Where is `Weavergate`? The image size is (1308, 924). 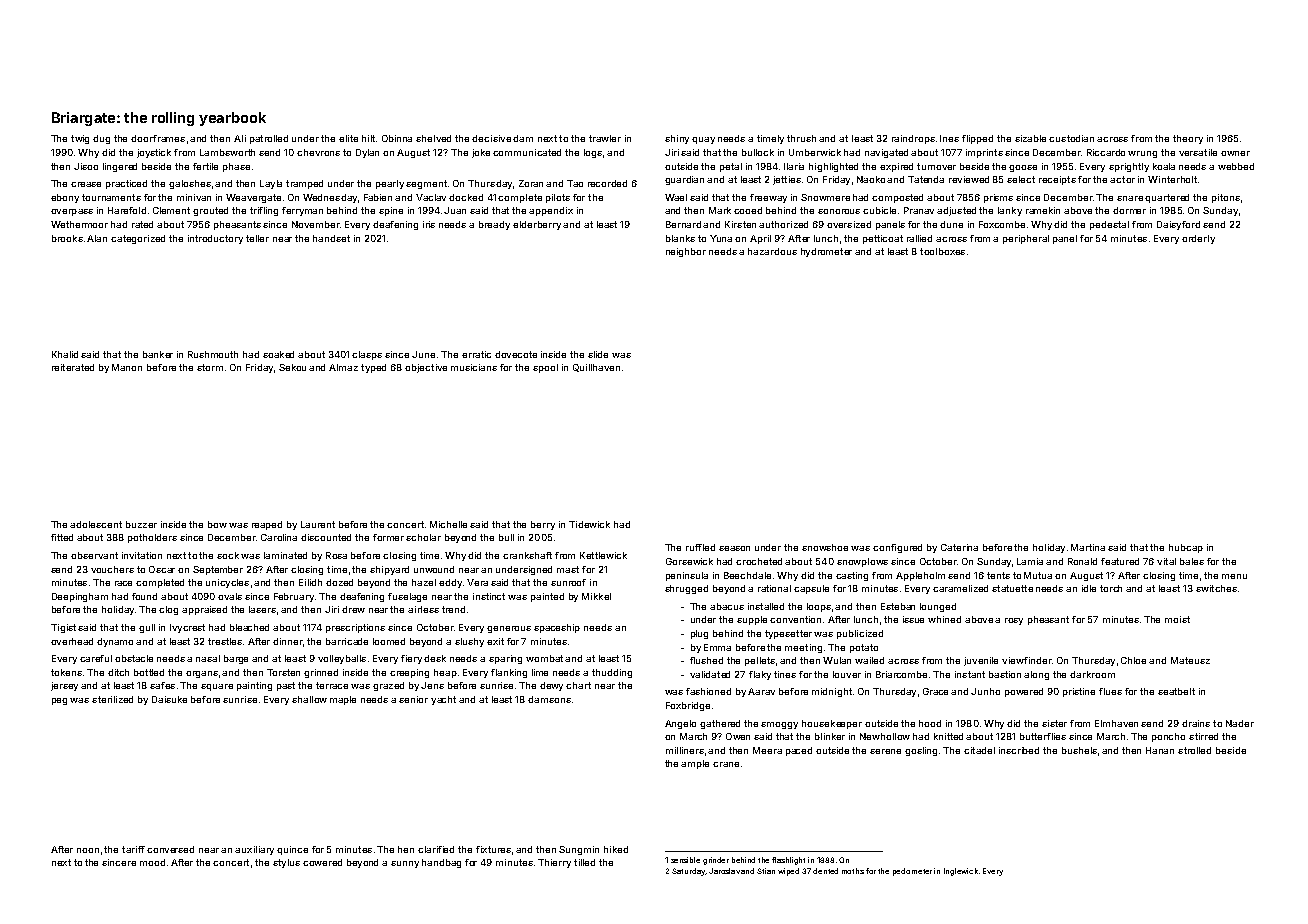 Weavergate is located at coordinates (253, 198).
